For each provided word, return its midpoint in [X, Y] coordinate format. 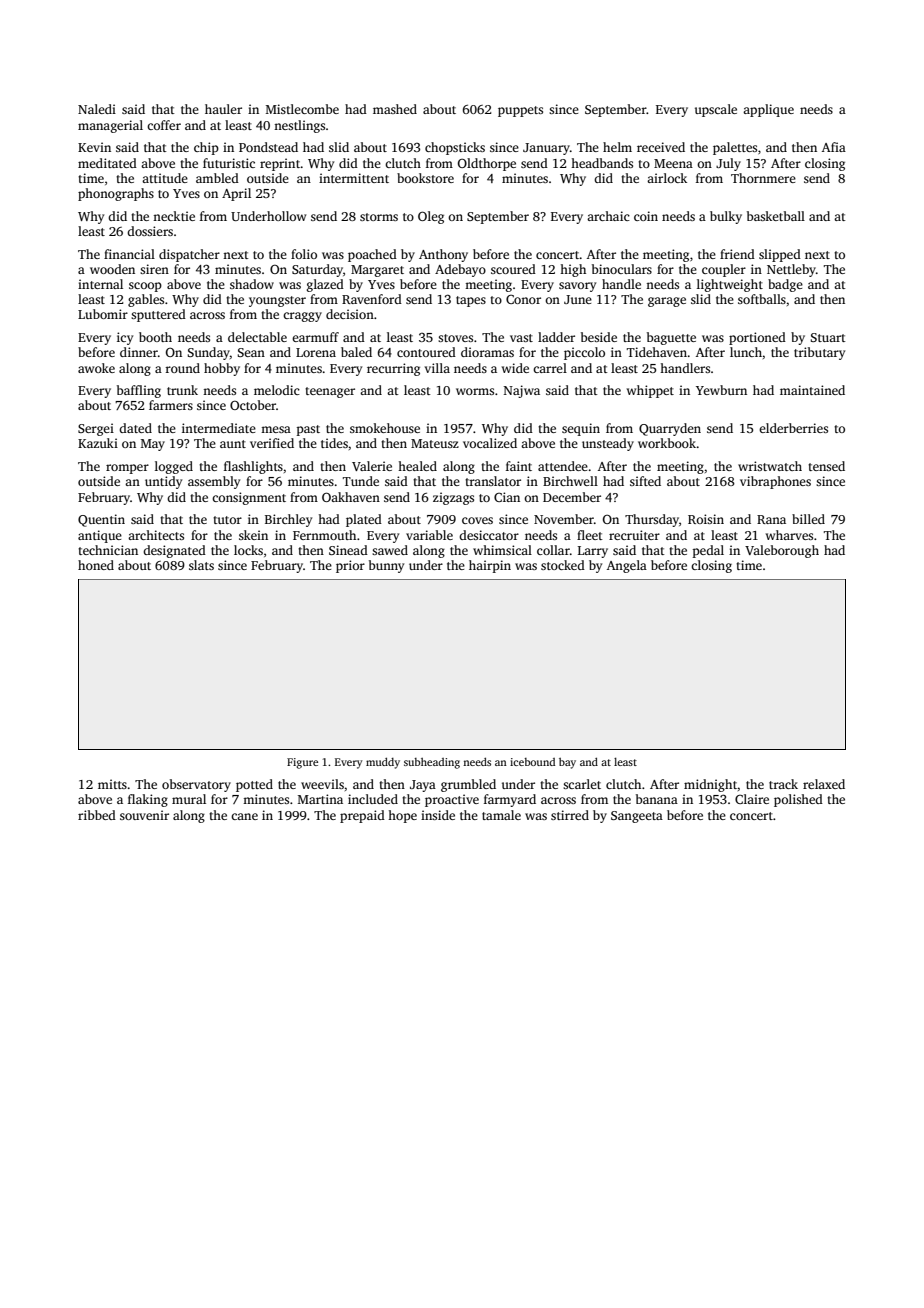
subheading [432, 763]
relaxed [824, 784]
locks [248, 550]
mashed [395, 109]
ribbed [97, 815]
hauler [223, 109]
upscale [716, 110]
